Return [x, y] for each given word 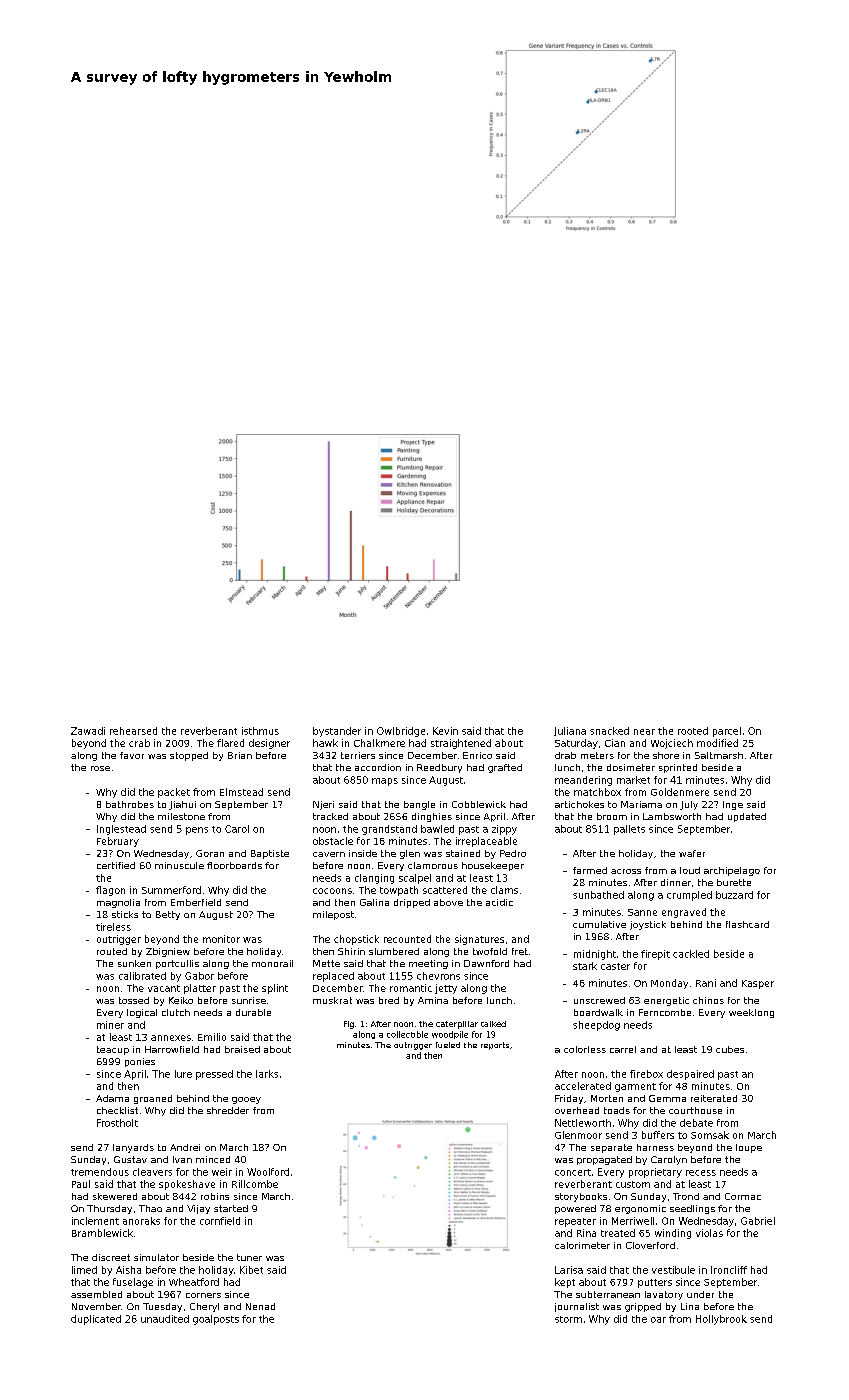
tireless [113, 927]
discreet [111, 1257]
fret [520, 951]
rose [100, 768]
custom [633, 1184]
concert [573, 1172]
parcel [727, 732]
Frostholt [117, 1123]
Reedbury [439, 768]
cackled [691, 954]
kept [565, 1283]
